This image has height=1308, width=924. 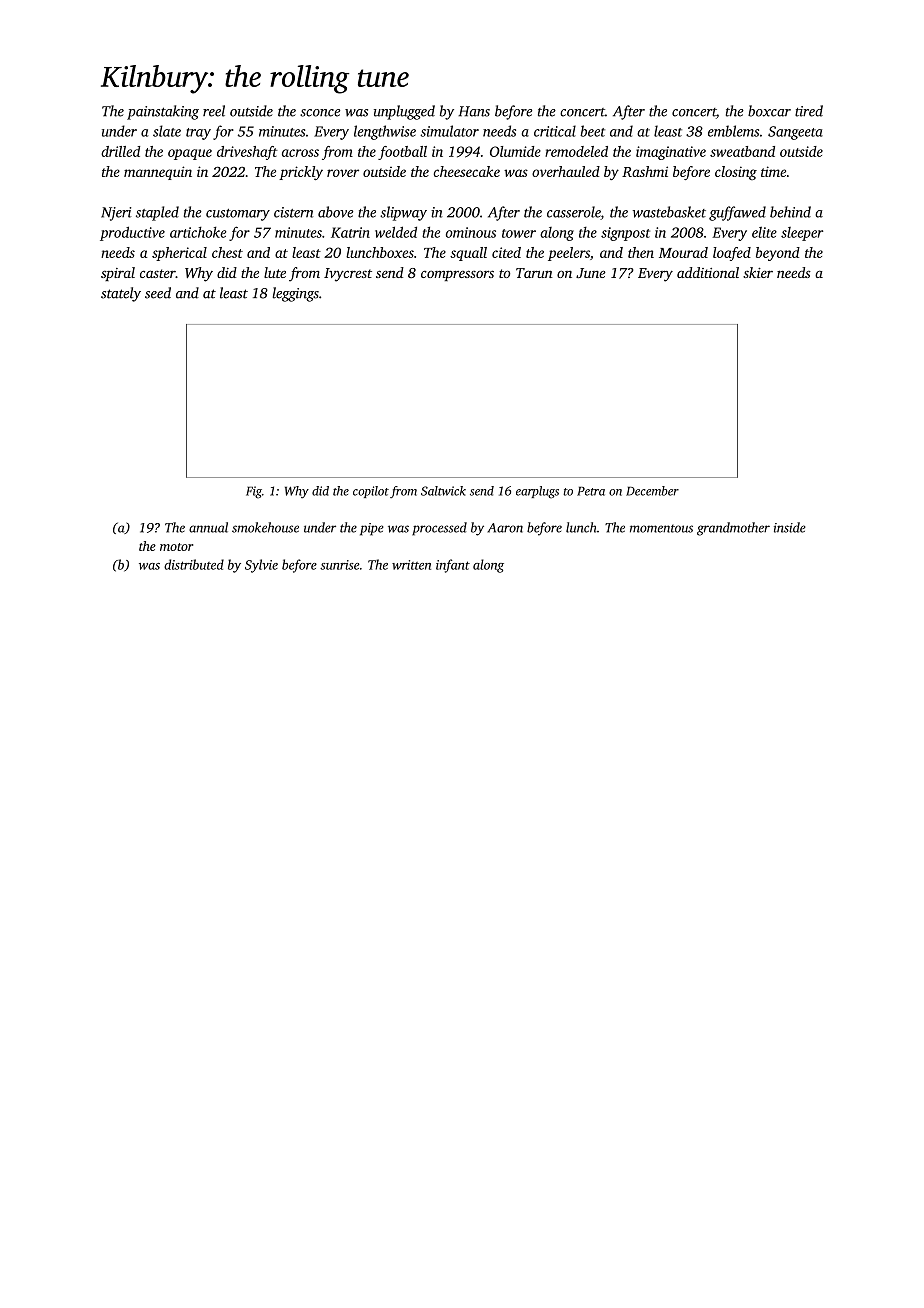 I want to click on Ivycrest, so click(x=348, y=275).
